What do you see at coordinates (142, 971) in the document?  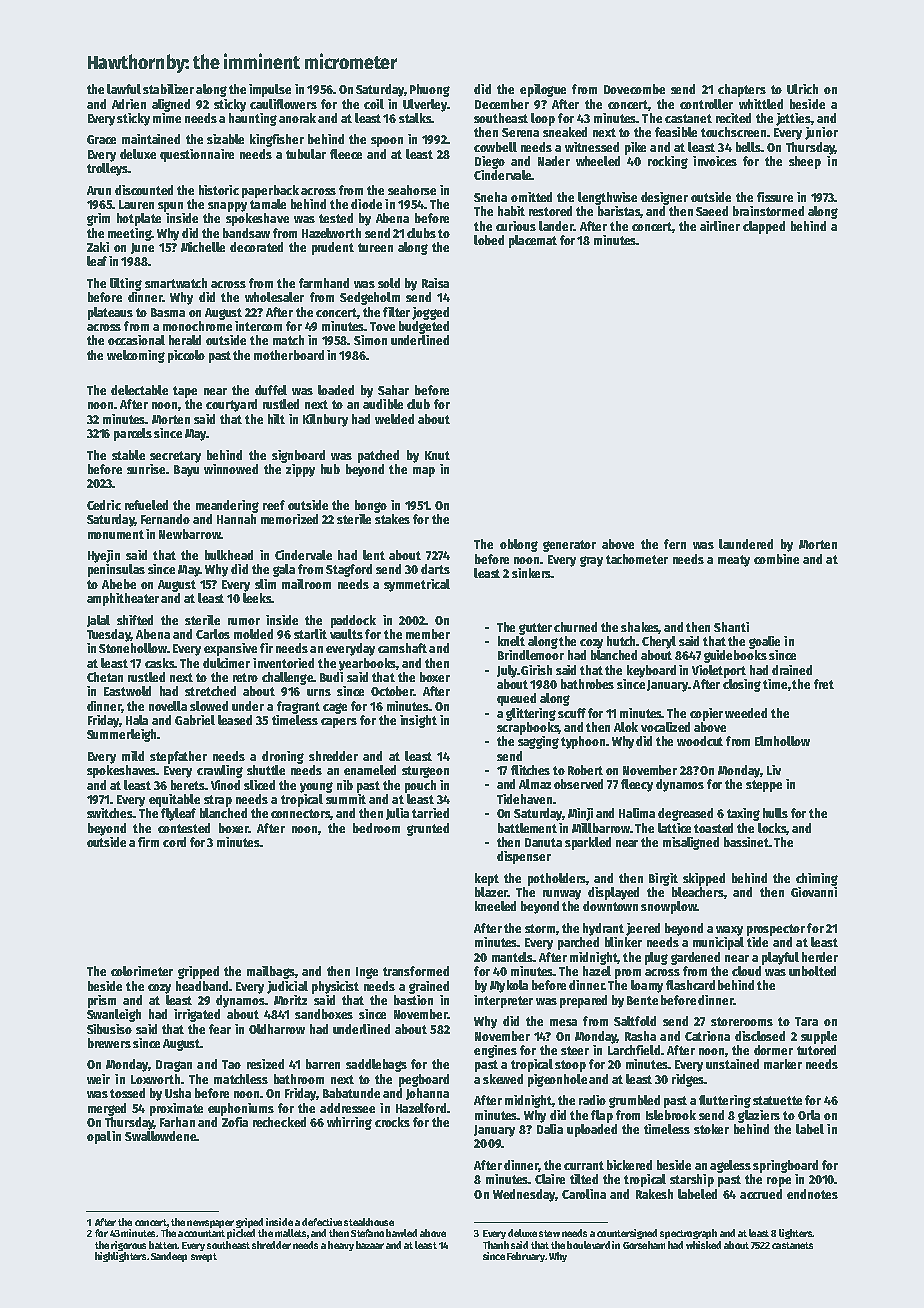 I see `colorimeter` at bounding box center [142, 971].
